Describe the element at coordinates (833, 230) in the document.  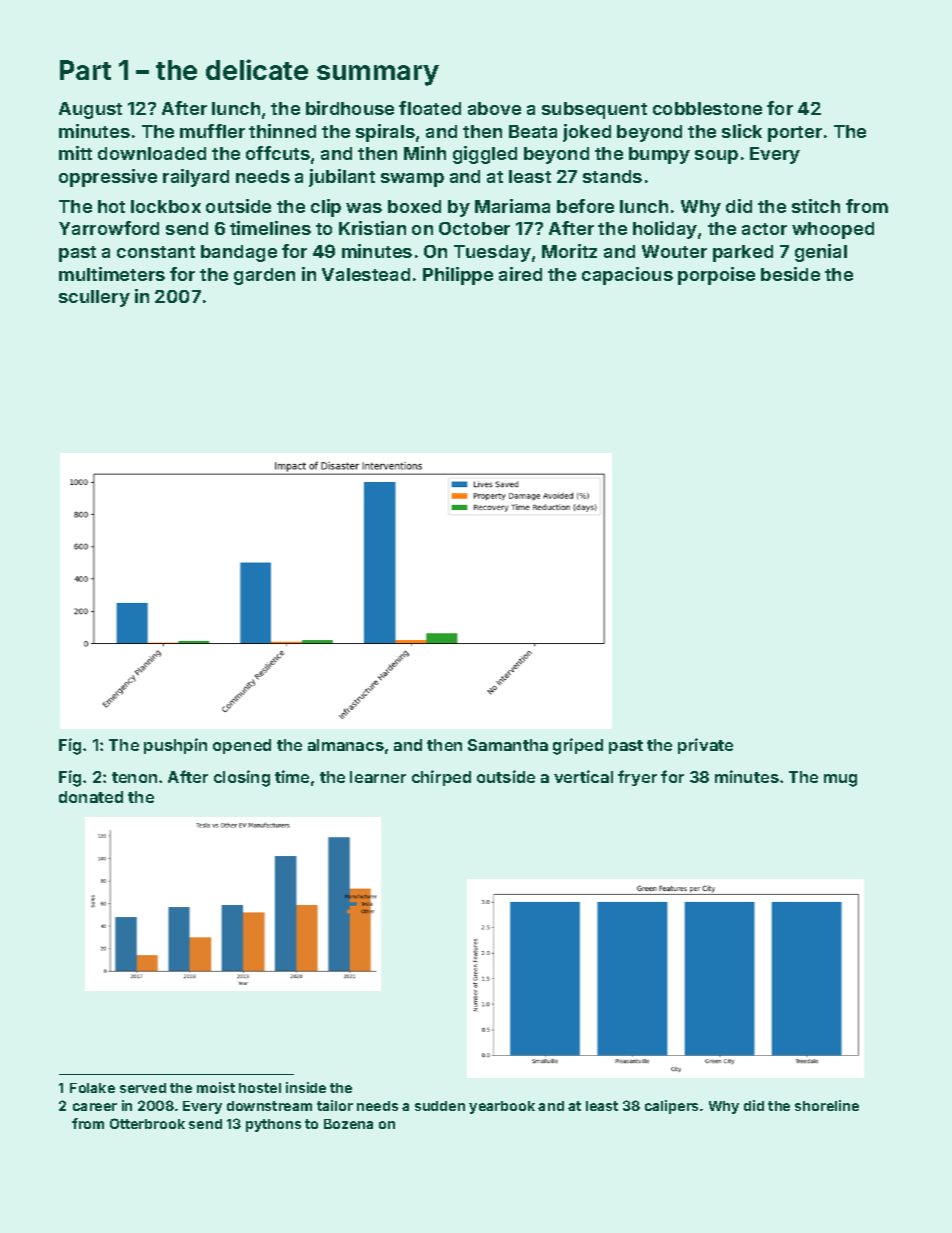
I see `whooped` at that location.
